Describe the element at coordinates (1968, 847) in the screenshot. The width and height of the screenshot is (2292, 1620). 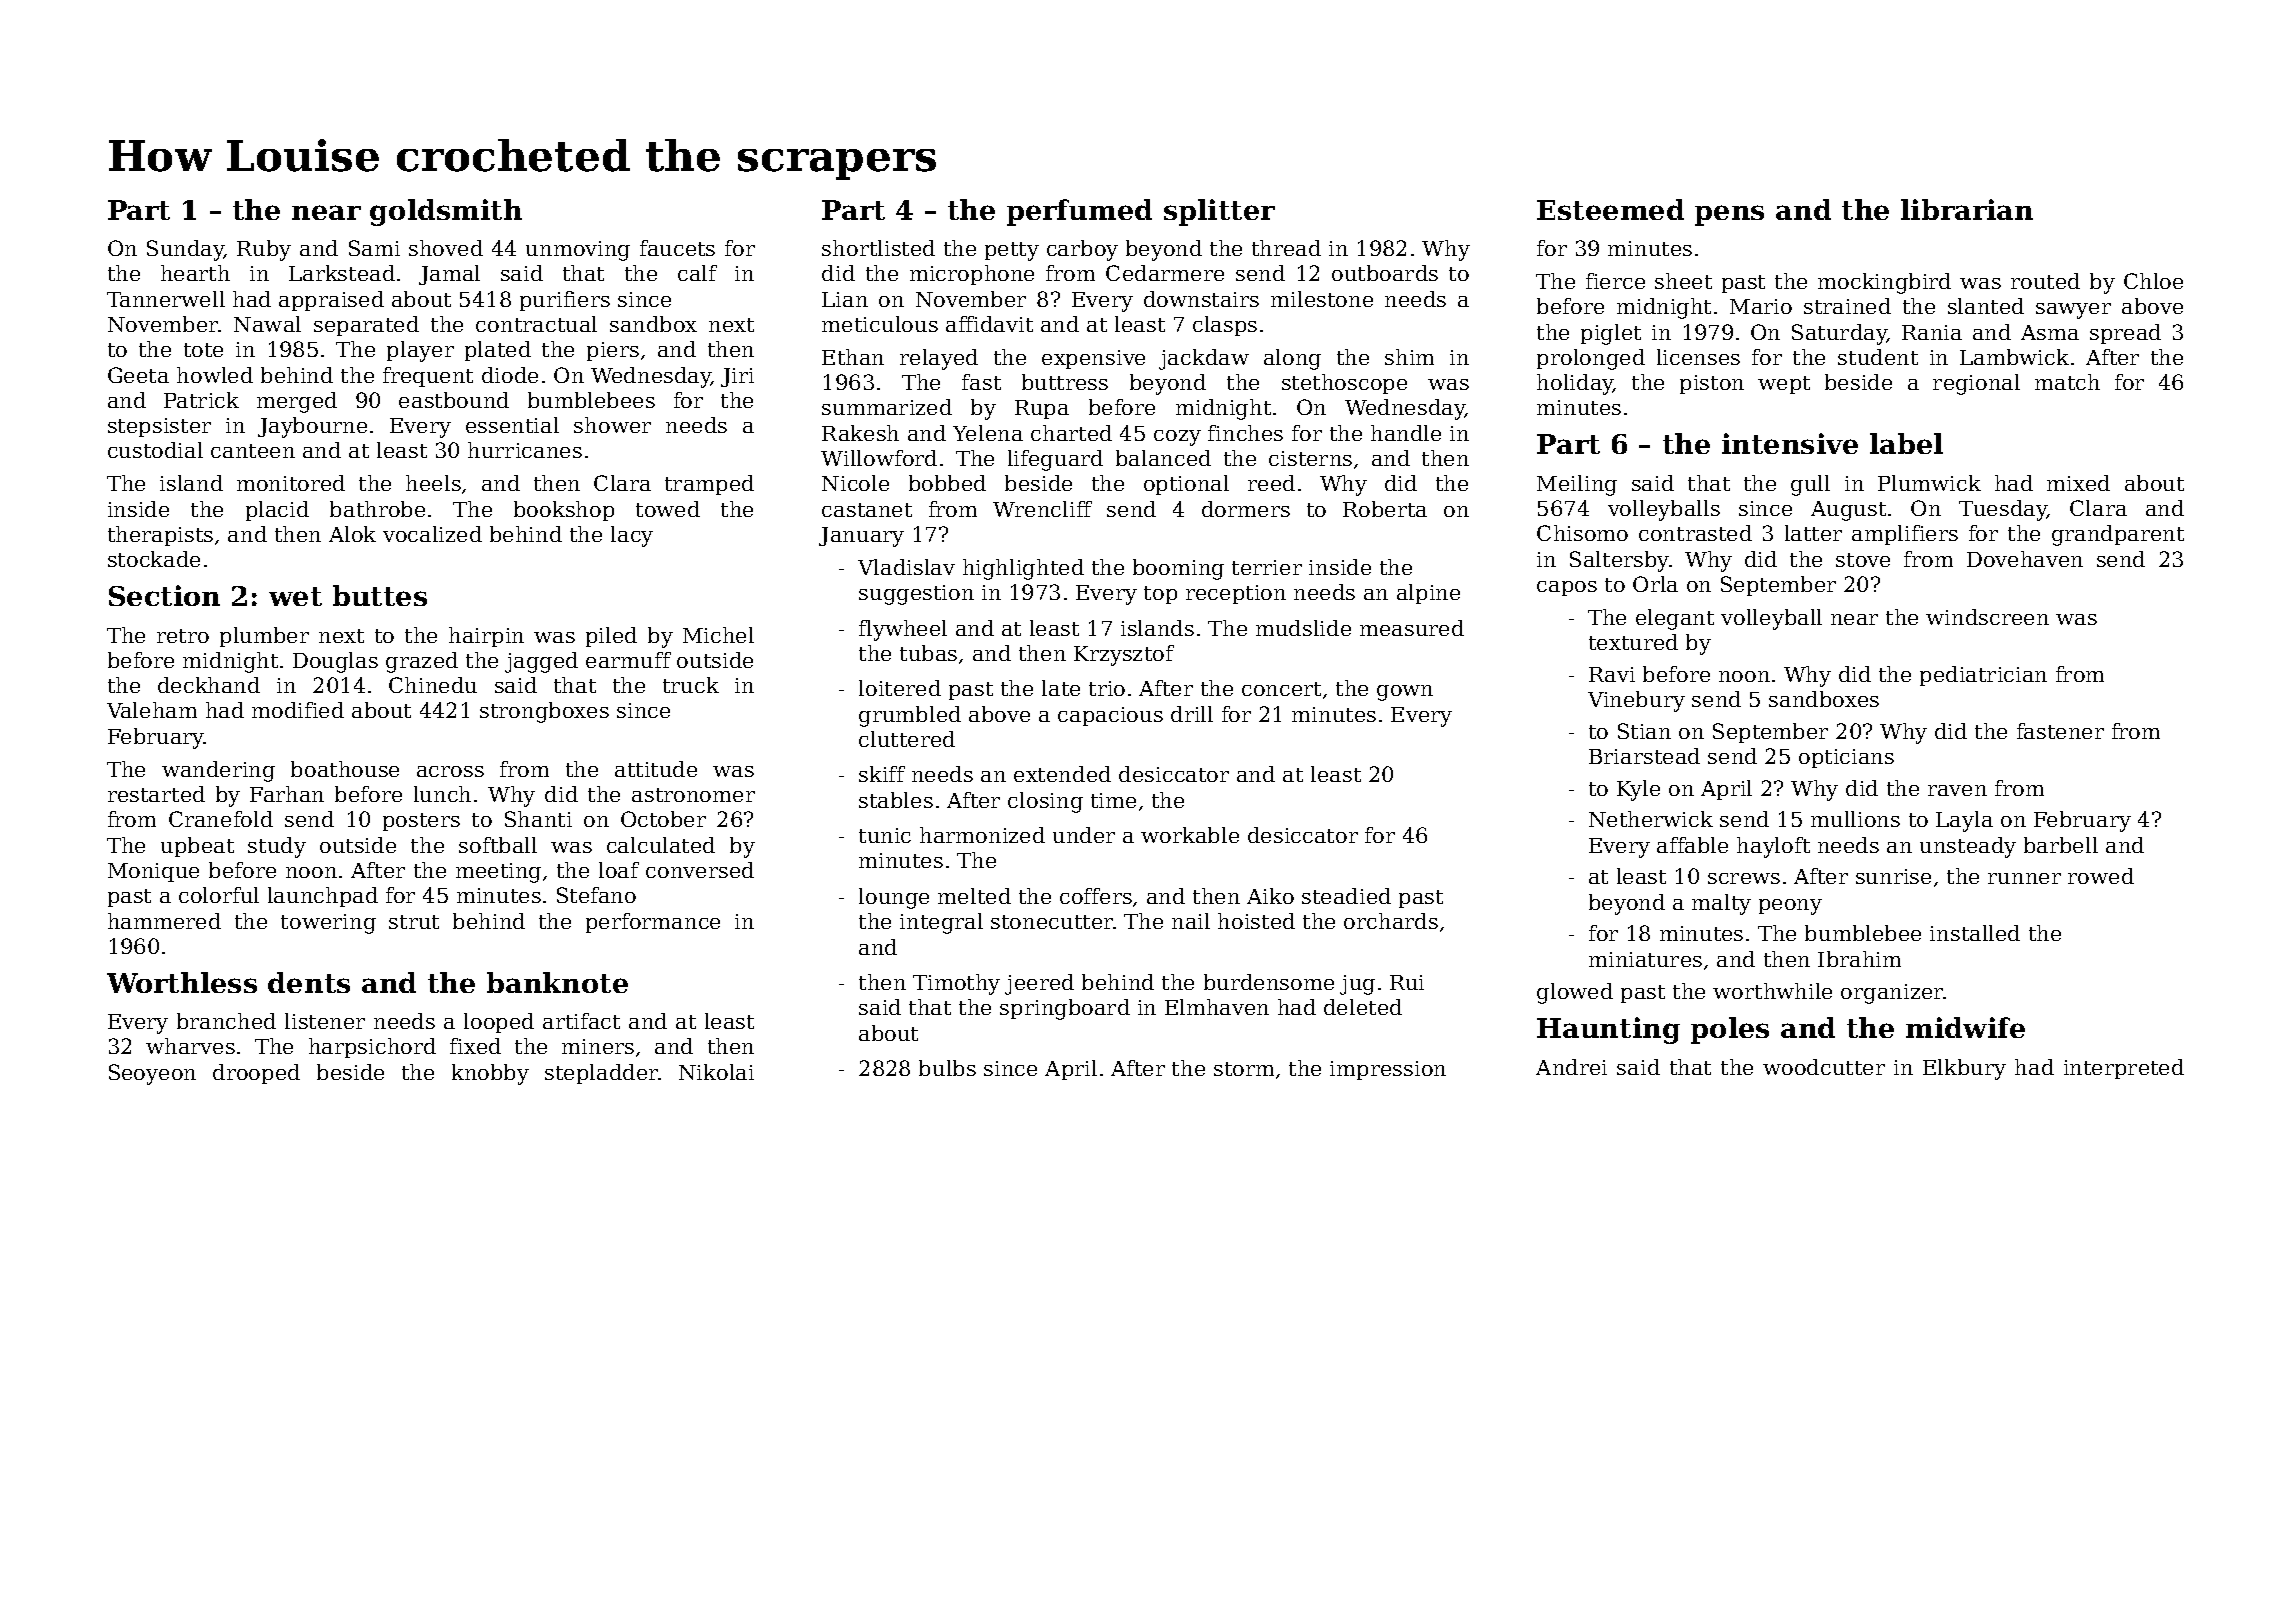
I see `unsteady` at that location.
